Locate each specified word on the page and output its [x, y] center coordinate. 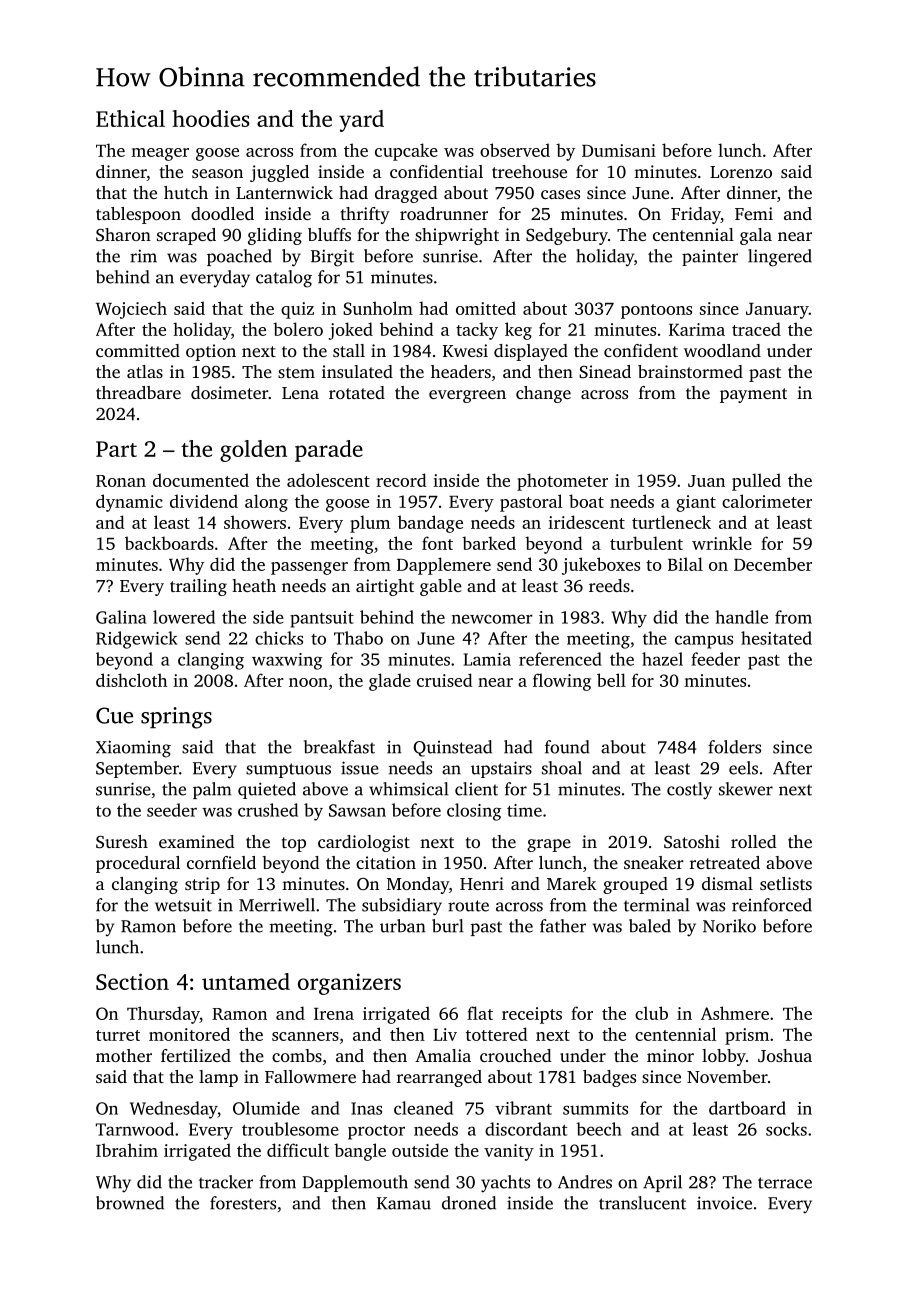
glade [390, 682]
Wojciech [131, 310]
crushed [268, 810]
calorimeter [767, 501]
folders [734, 747]
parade [329, 451]
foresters [243, 1203]
